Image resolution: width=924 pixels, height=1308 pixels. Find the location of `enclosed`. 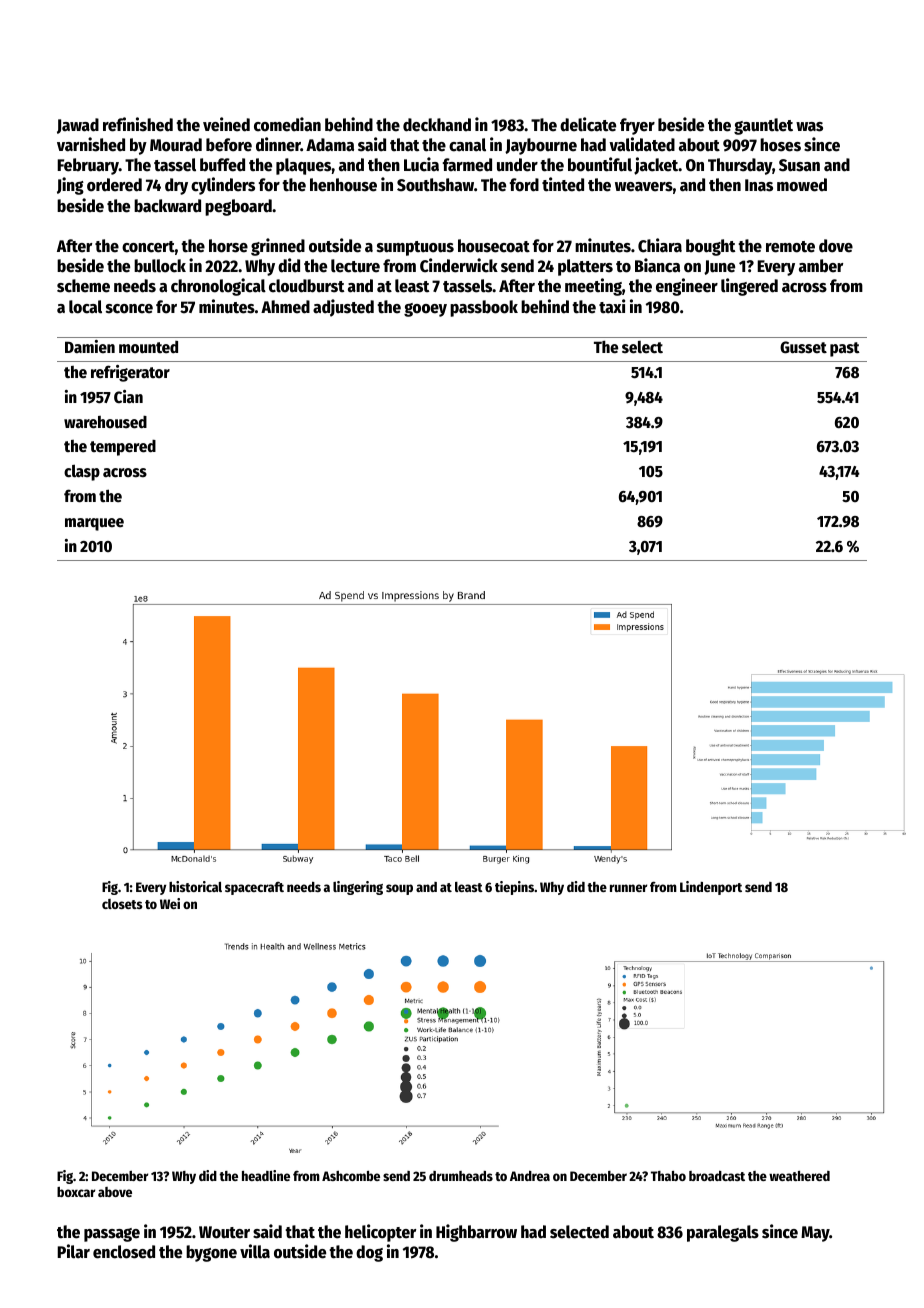

enclosed is located at coordinates (124, 1252).
